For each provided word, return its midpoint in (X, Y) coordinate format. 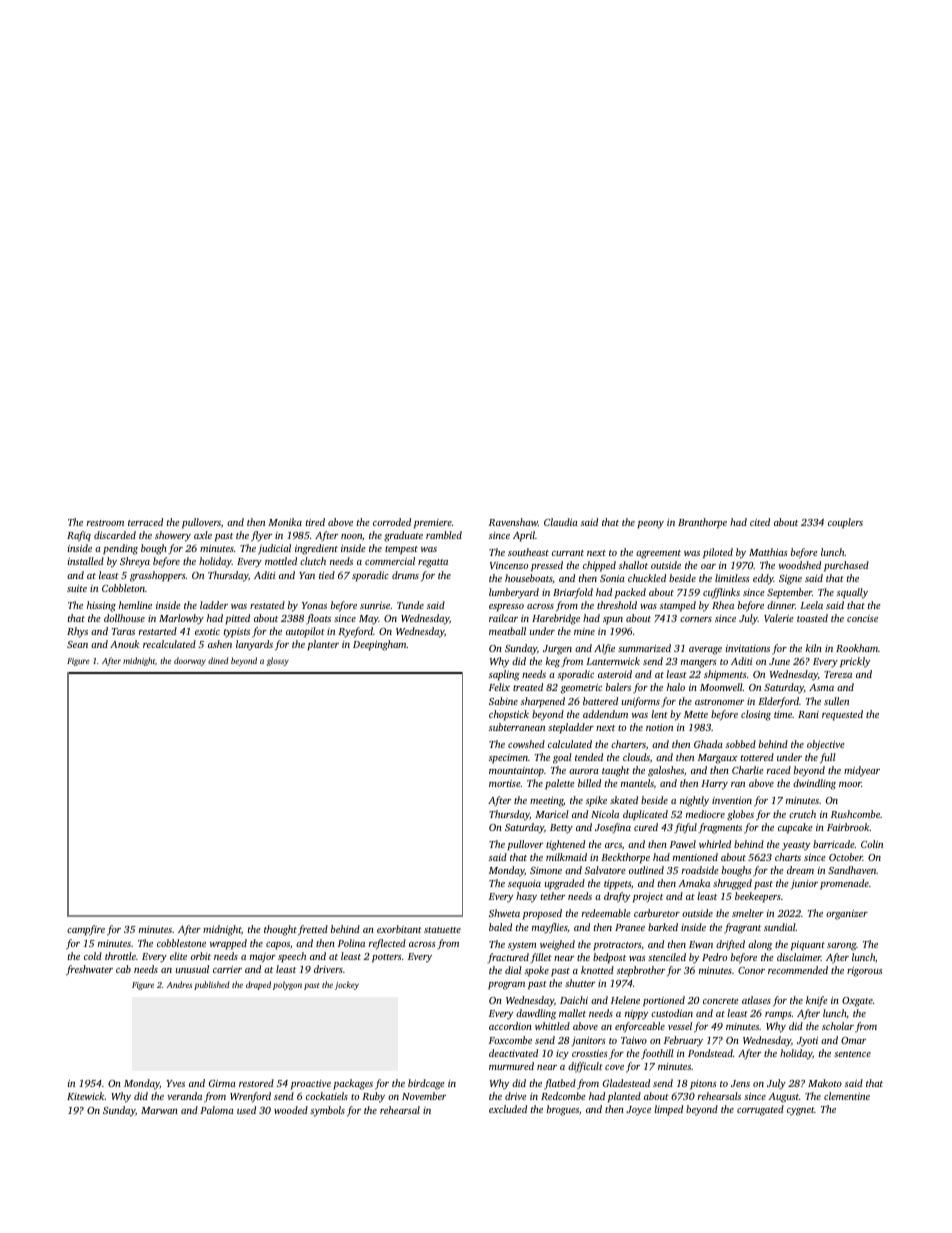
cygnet (801, 1111)
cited (760, 522)
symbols (327, 1111)
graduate (403, 536)
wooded (291, 1110)
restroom (105, 523)
